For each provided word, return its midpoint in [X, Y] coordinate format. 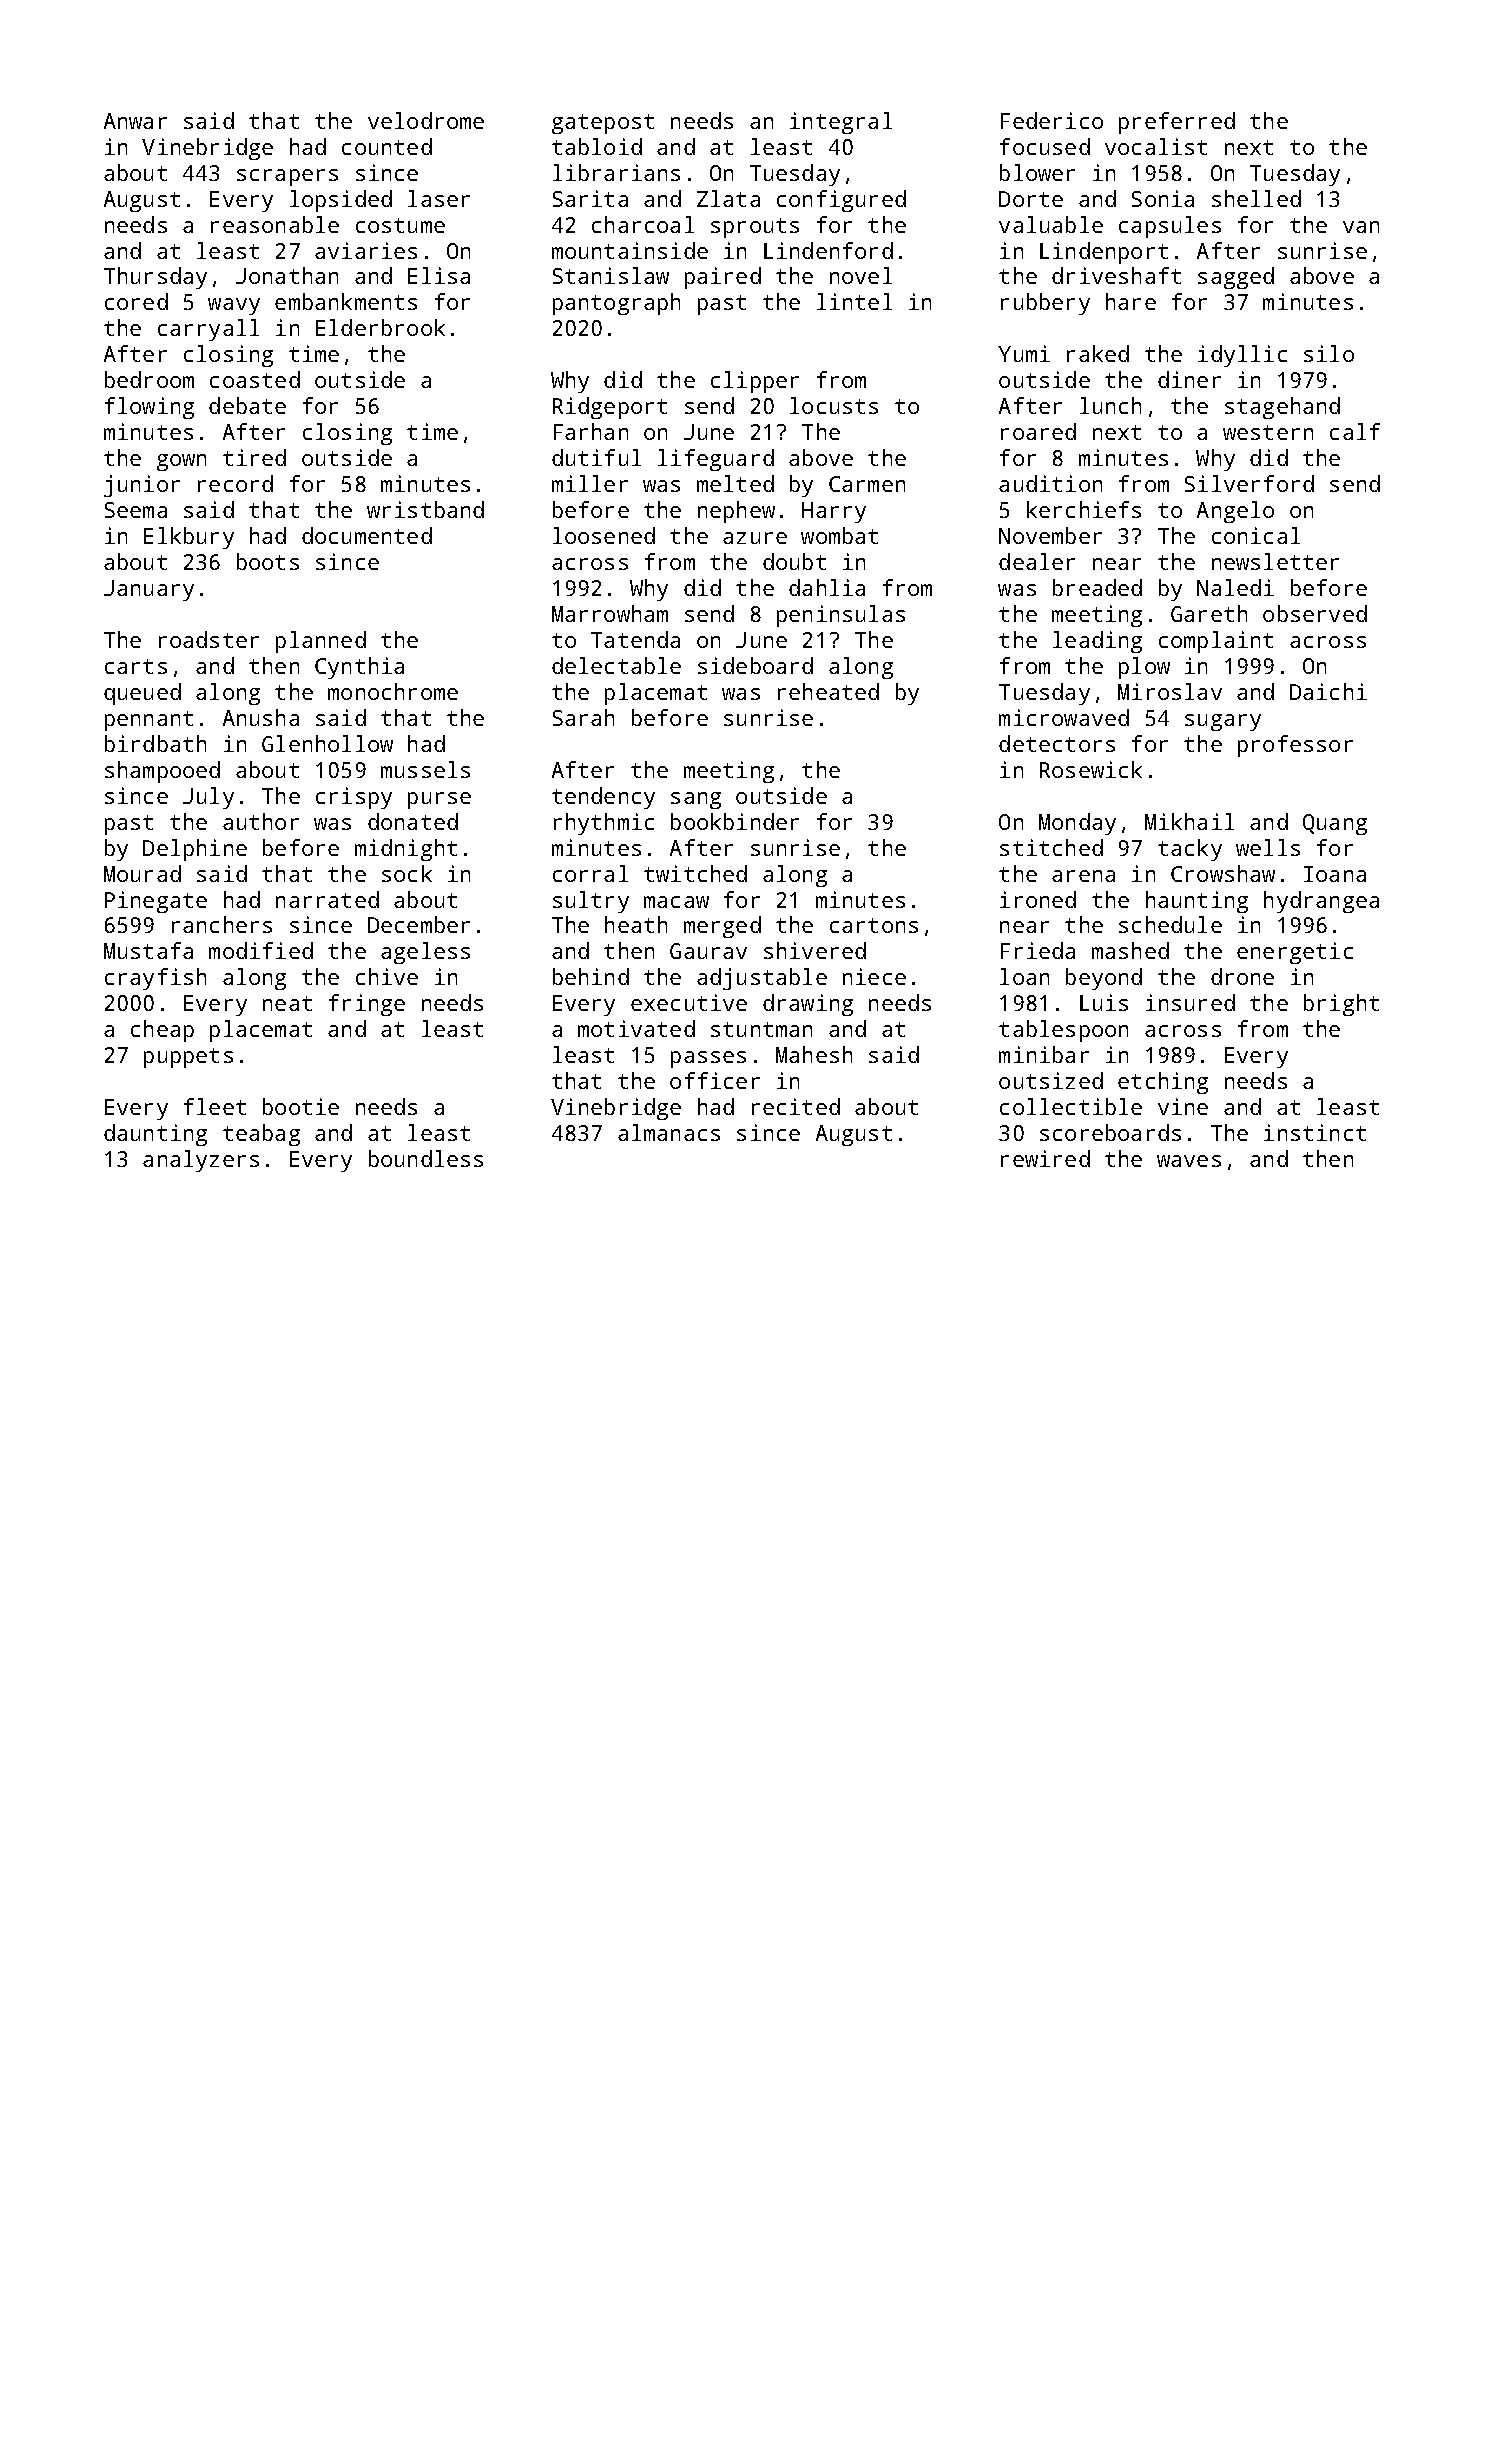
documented [367, 535]
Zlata [728, 198]
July [208, 798]
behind [591, 976]
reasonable [275, 224]
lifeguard [716, 460]
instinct [1315, 1132]
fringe [367, 1005]
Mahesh [814, 1054]
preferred [1177, 123]
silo [1329, 353]
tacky [1190, 850]
